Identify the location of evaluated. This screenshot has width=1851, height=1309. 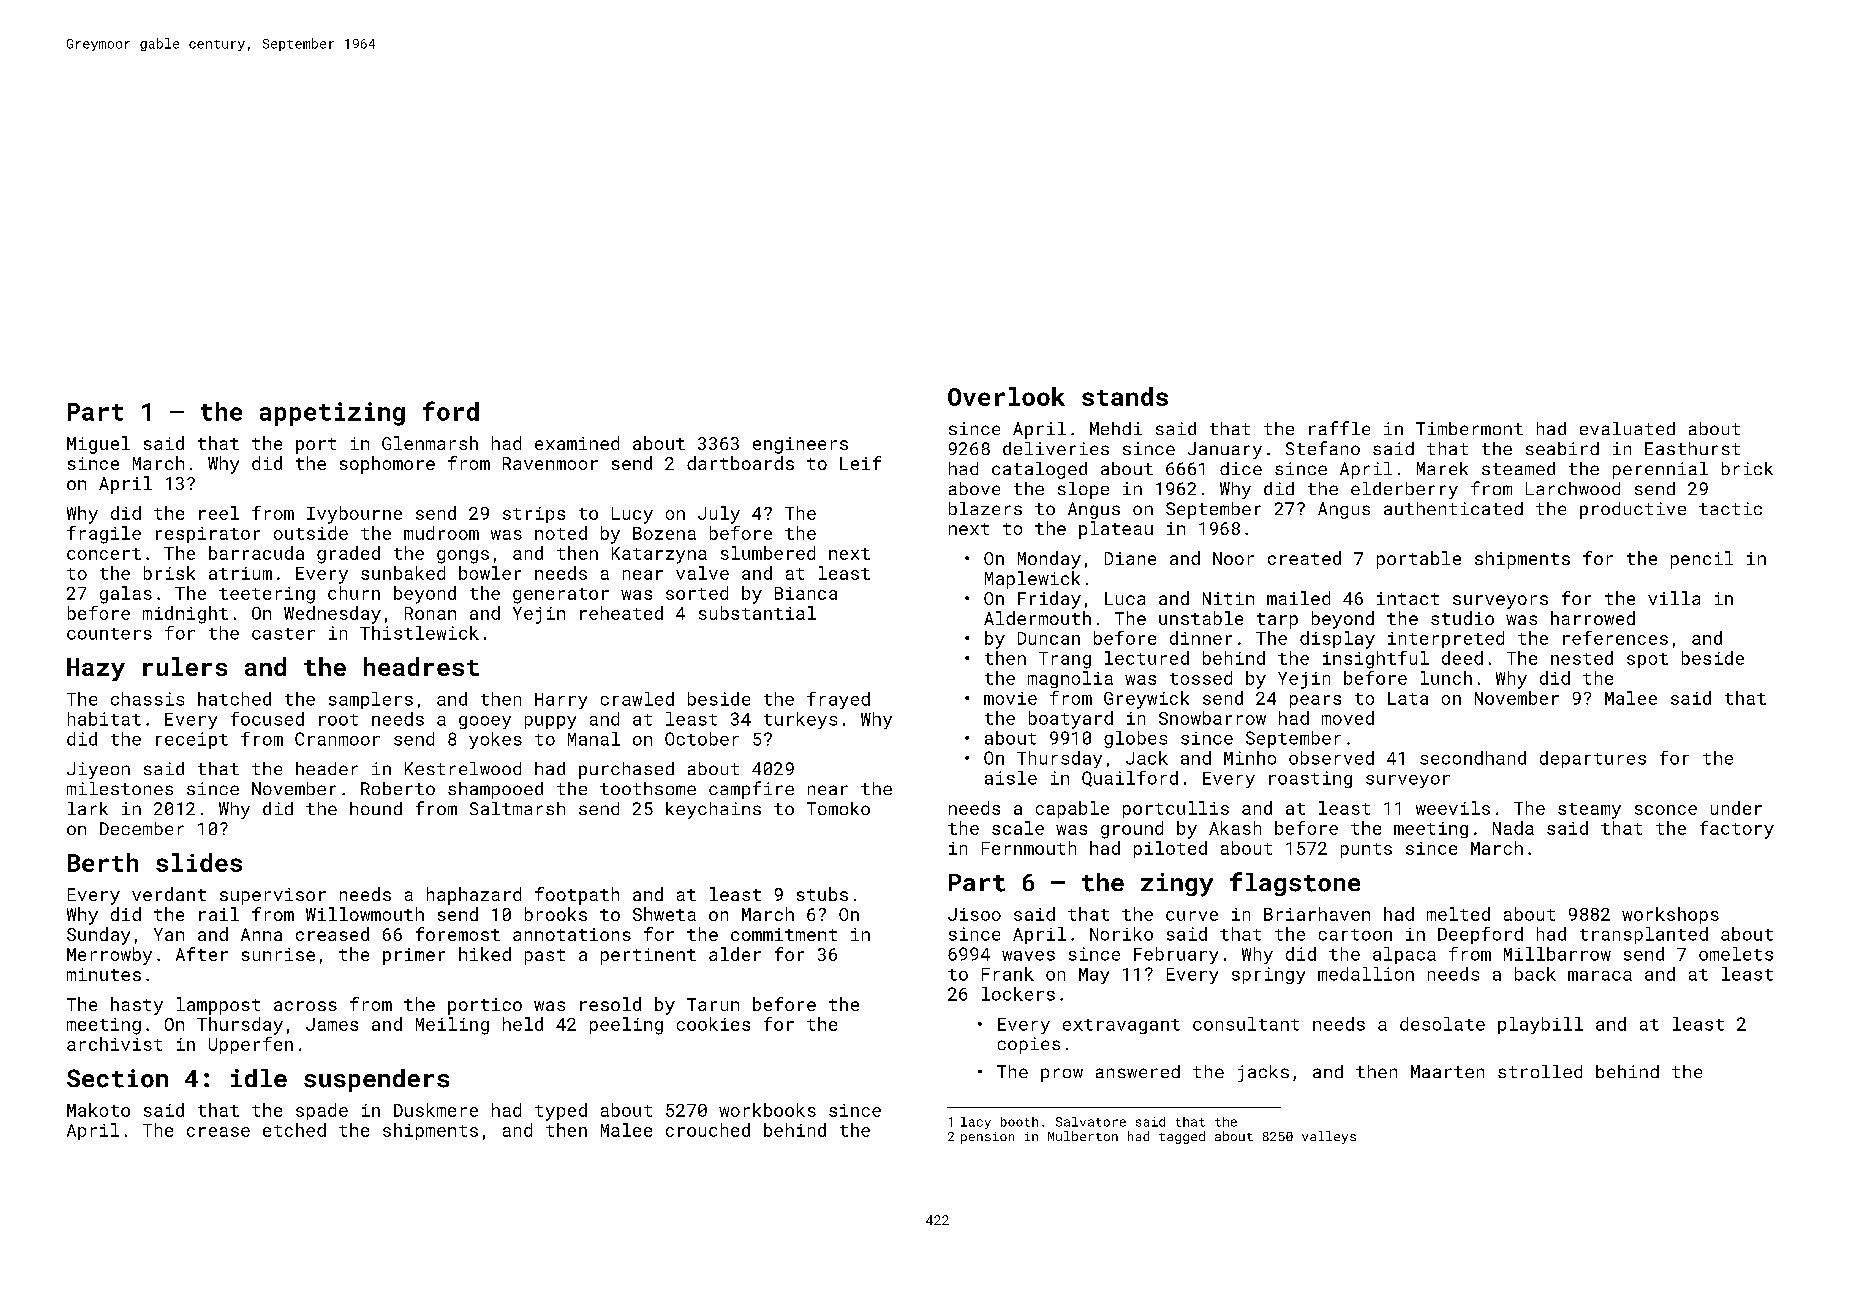
(1627, 428).
